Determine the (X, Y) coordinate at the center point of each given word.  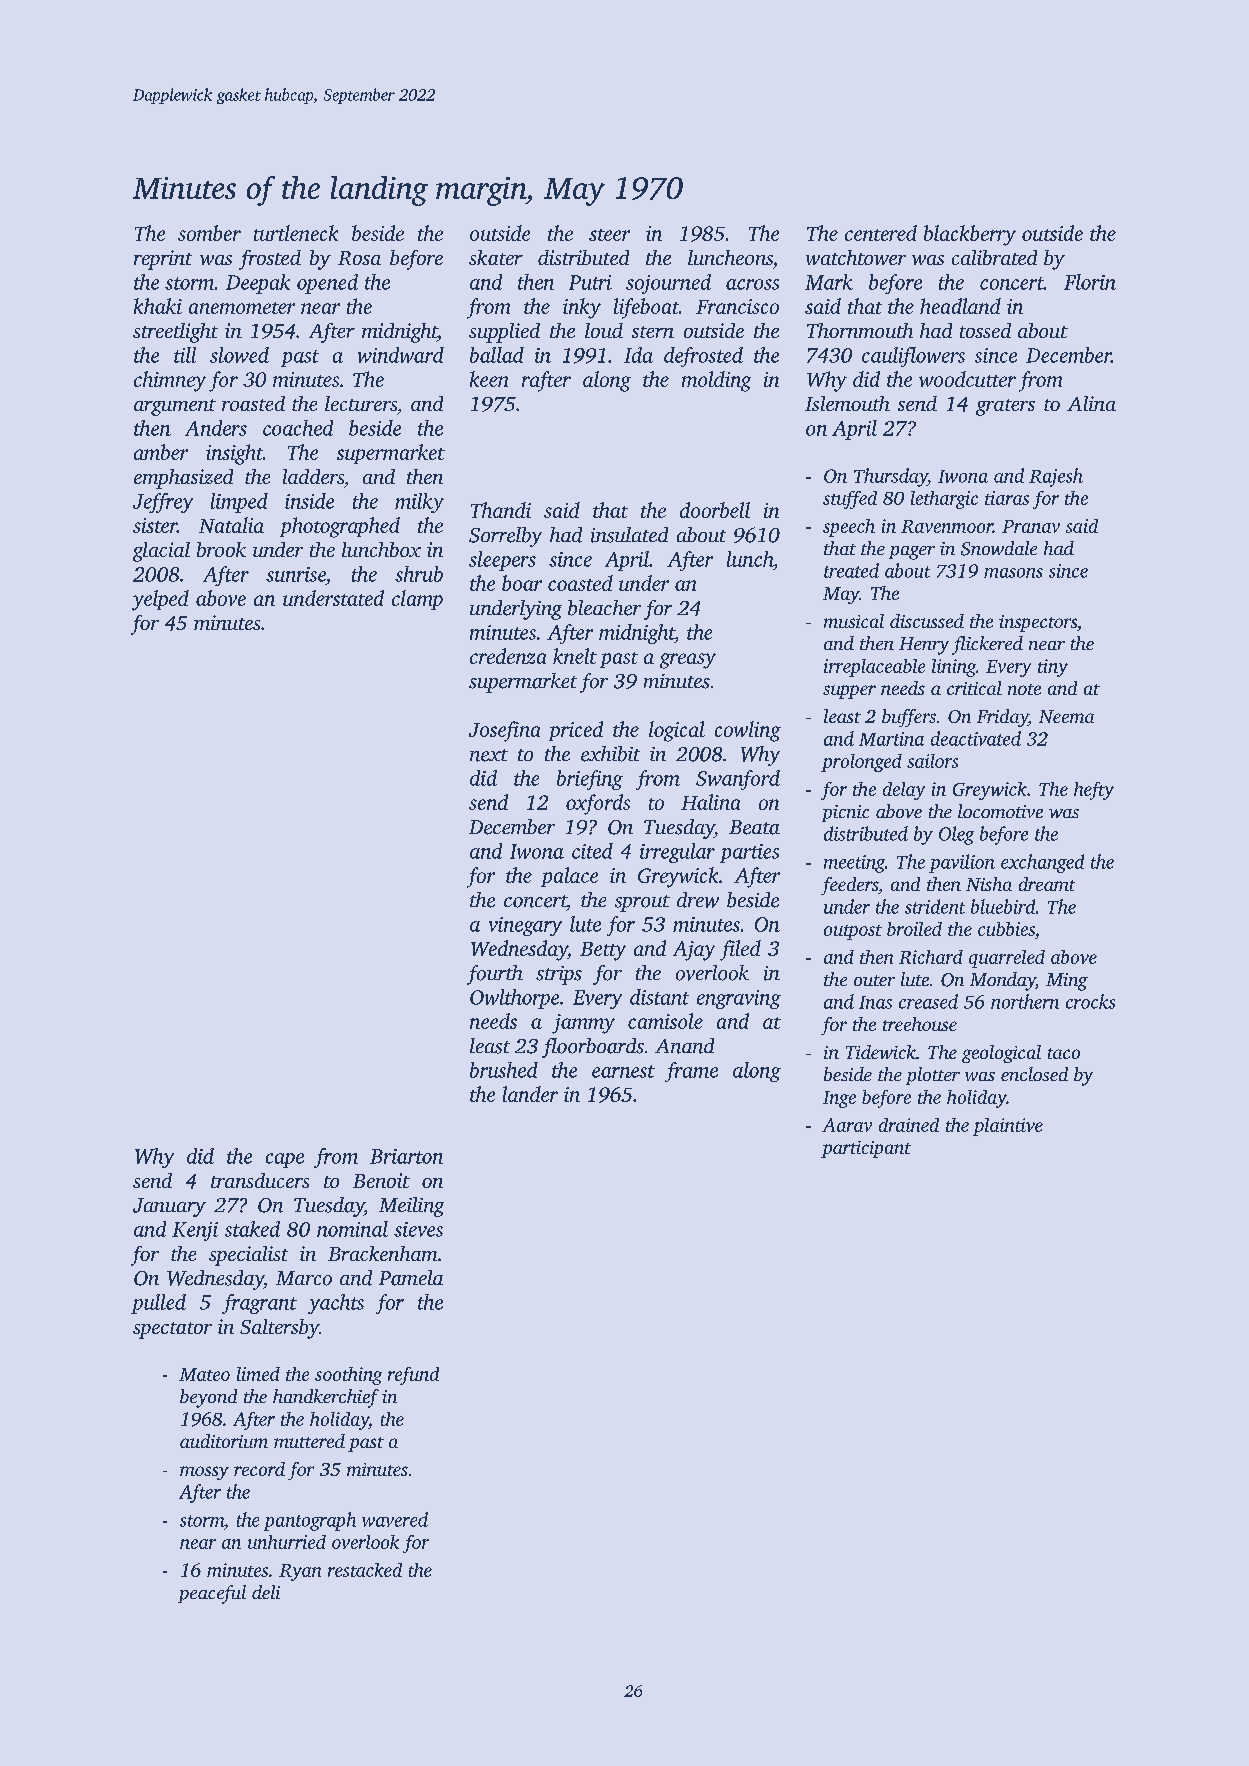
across (752, 284)
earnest (623, 1071)
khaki (158, 306)
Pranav (1031, 526)
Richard (931, 957)
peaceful (212, 1594)
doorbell (715, 510)
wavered (395, 1519)
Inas (875, 1002)
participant (866, 1149)
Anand (684, 1046)
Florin (1090, 282)
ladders (313, 476)
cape (285, 1160)
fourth (495, 975)
